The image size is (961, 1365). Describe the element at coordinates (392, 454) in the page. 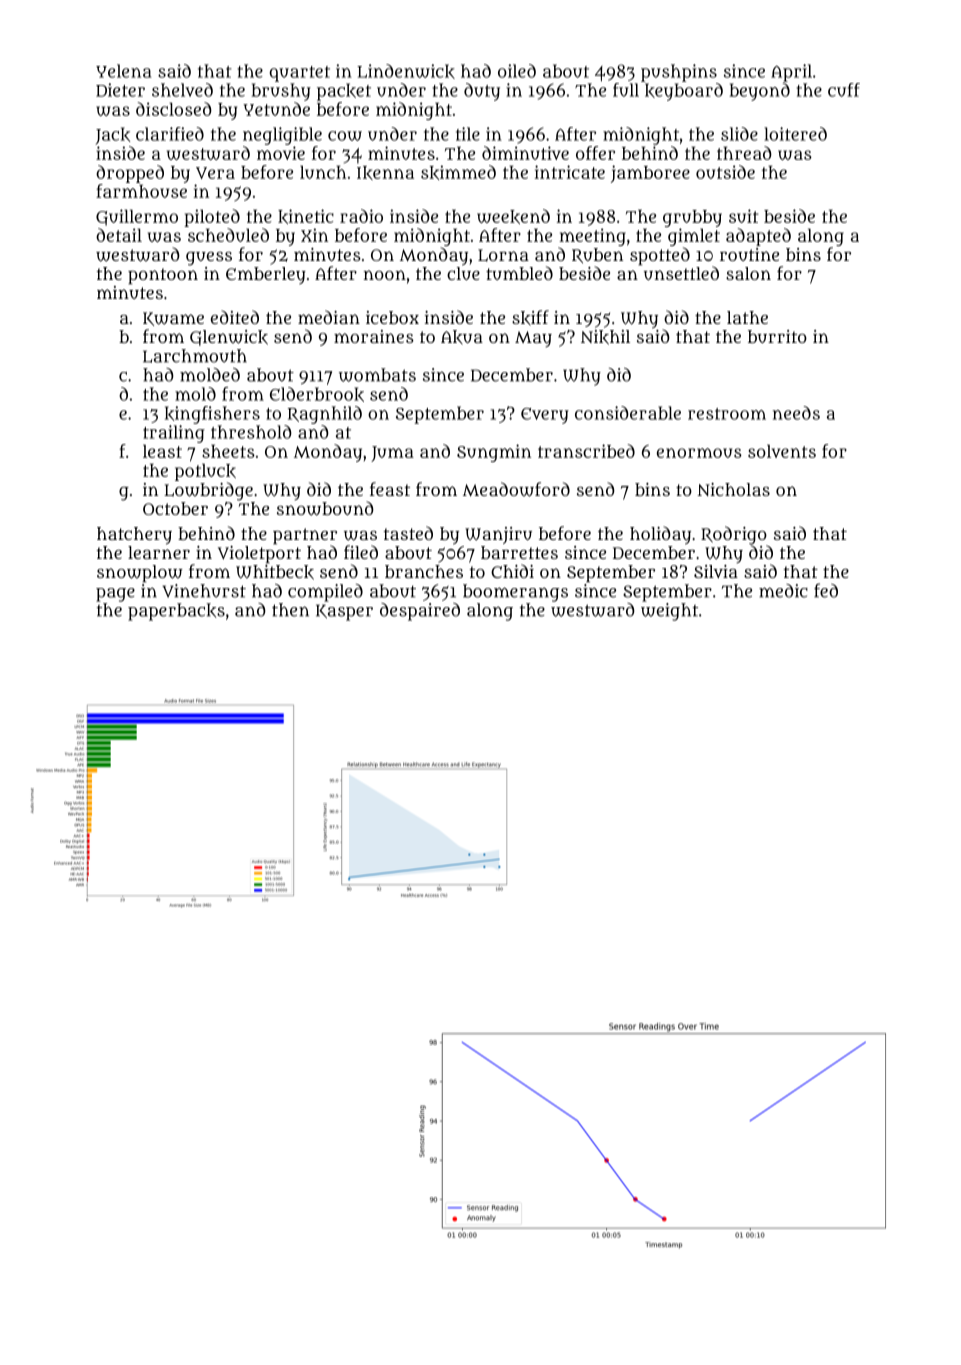

I see `Juma` at that location.
